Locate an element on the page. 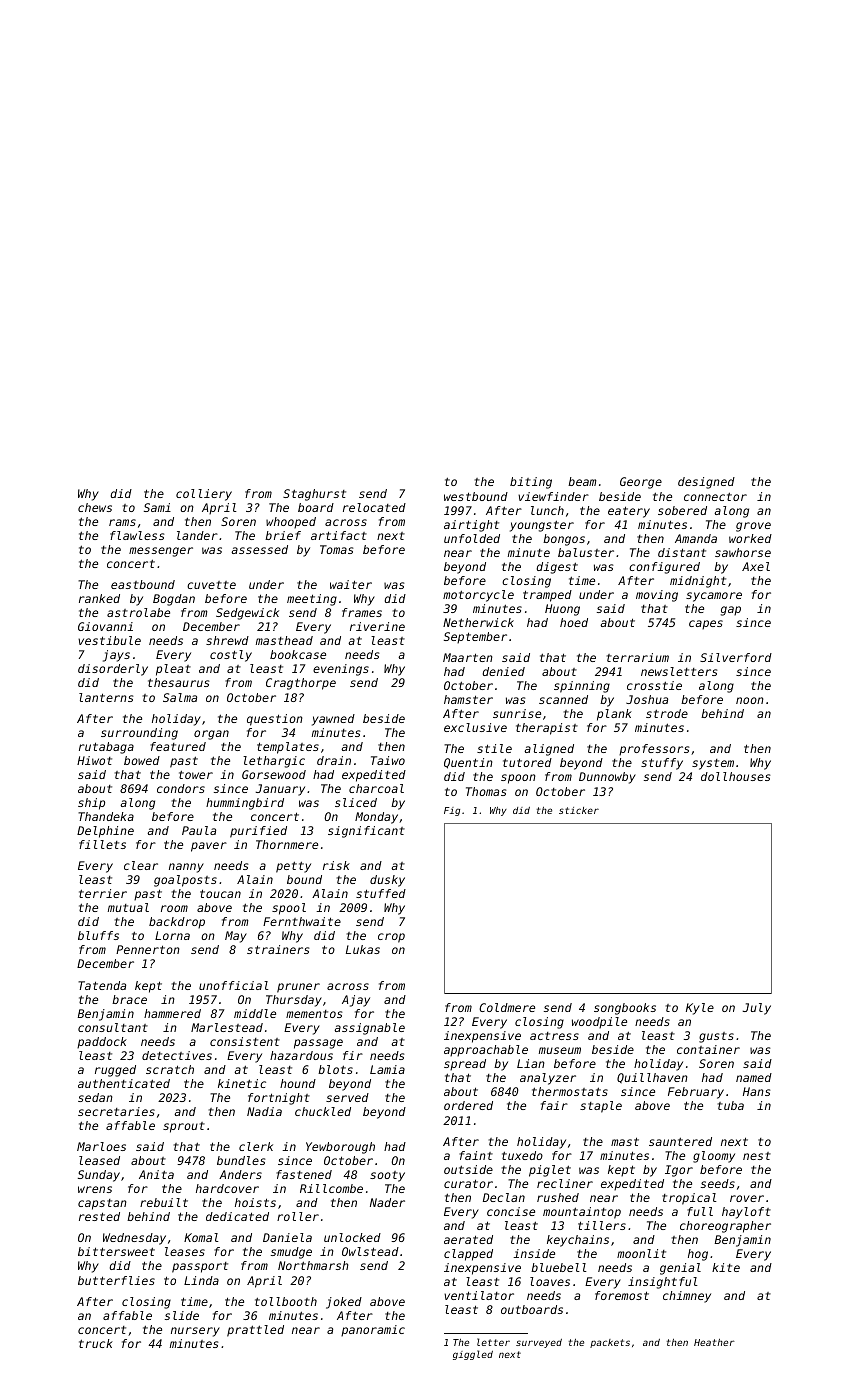  bittersweet is located at coordinates (116, 1251).
